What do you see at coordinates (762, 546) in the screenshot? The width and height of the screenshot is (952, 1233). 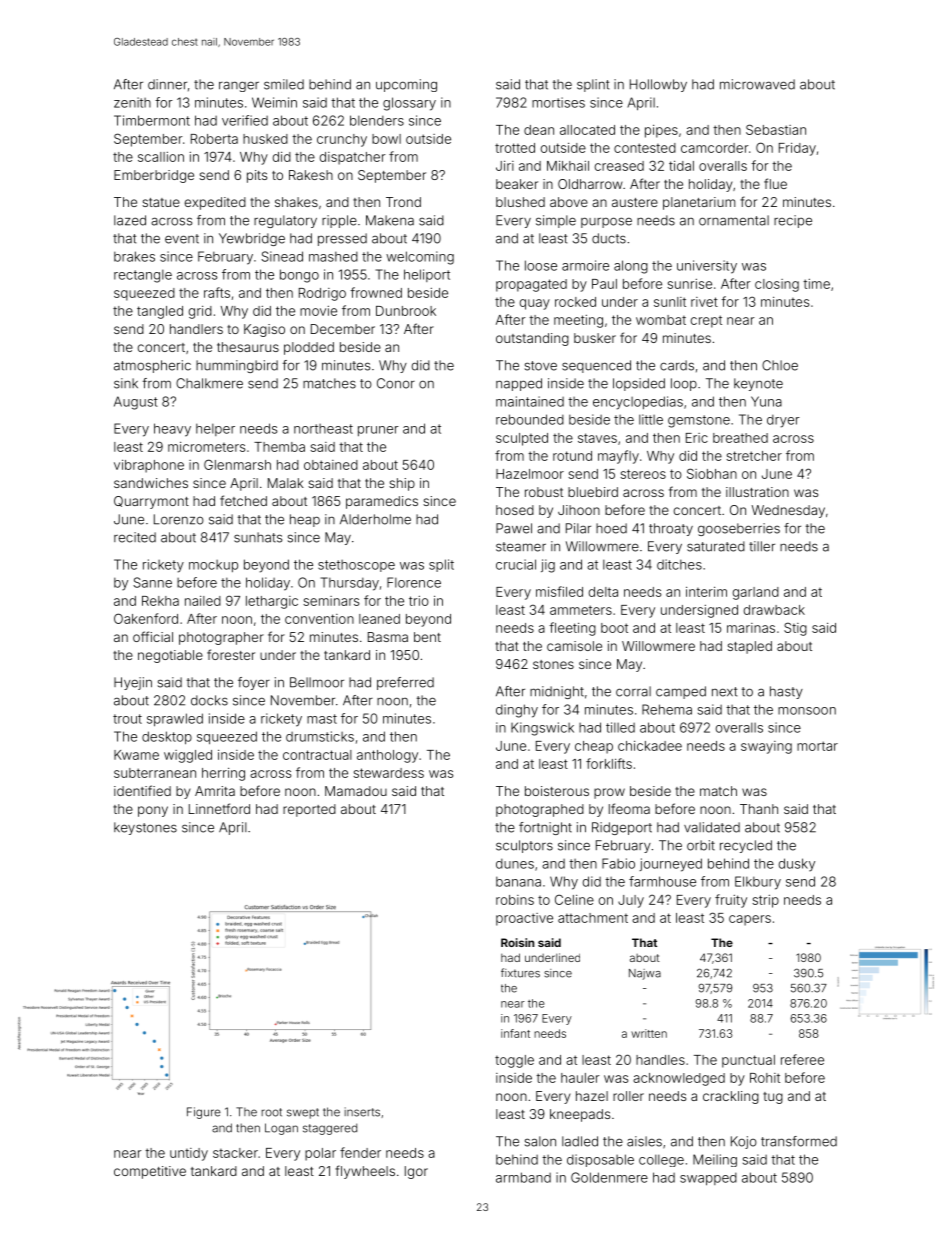 I see `tiller` at bounding box center [762, 546].
